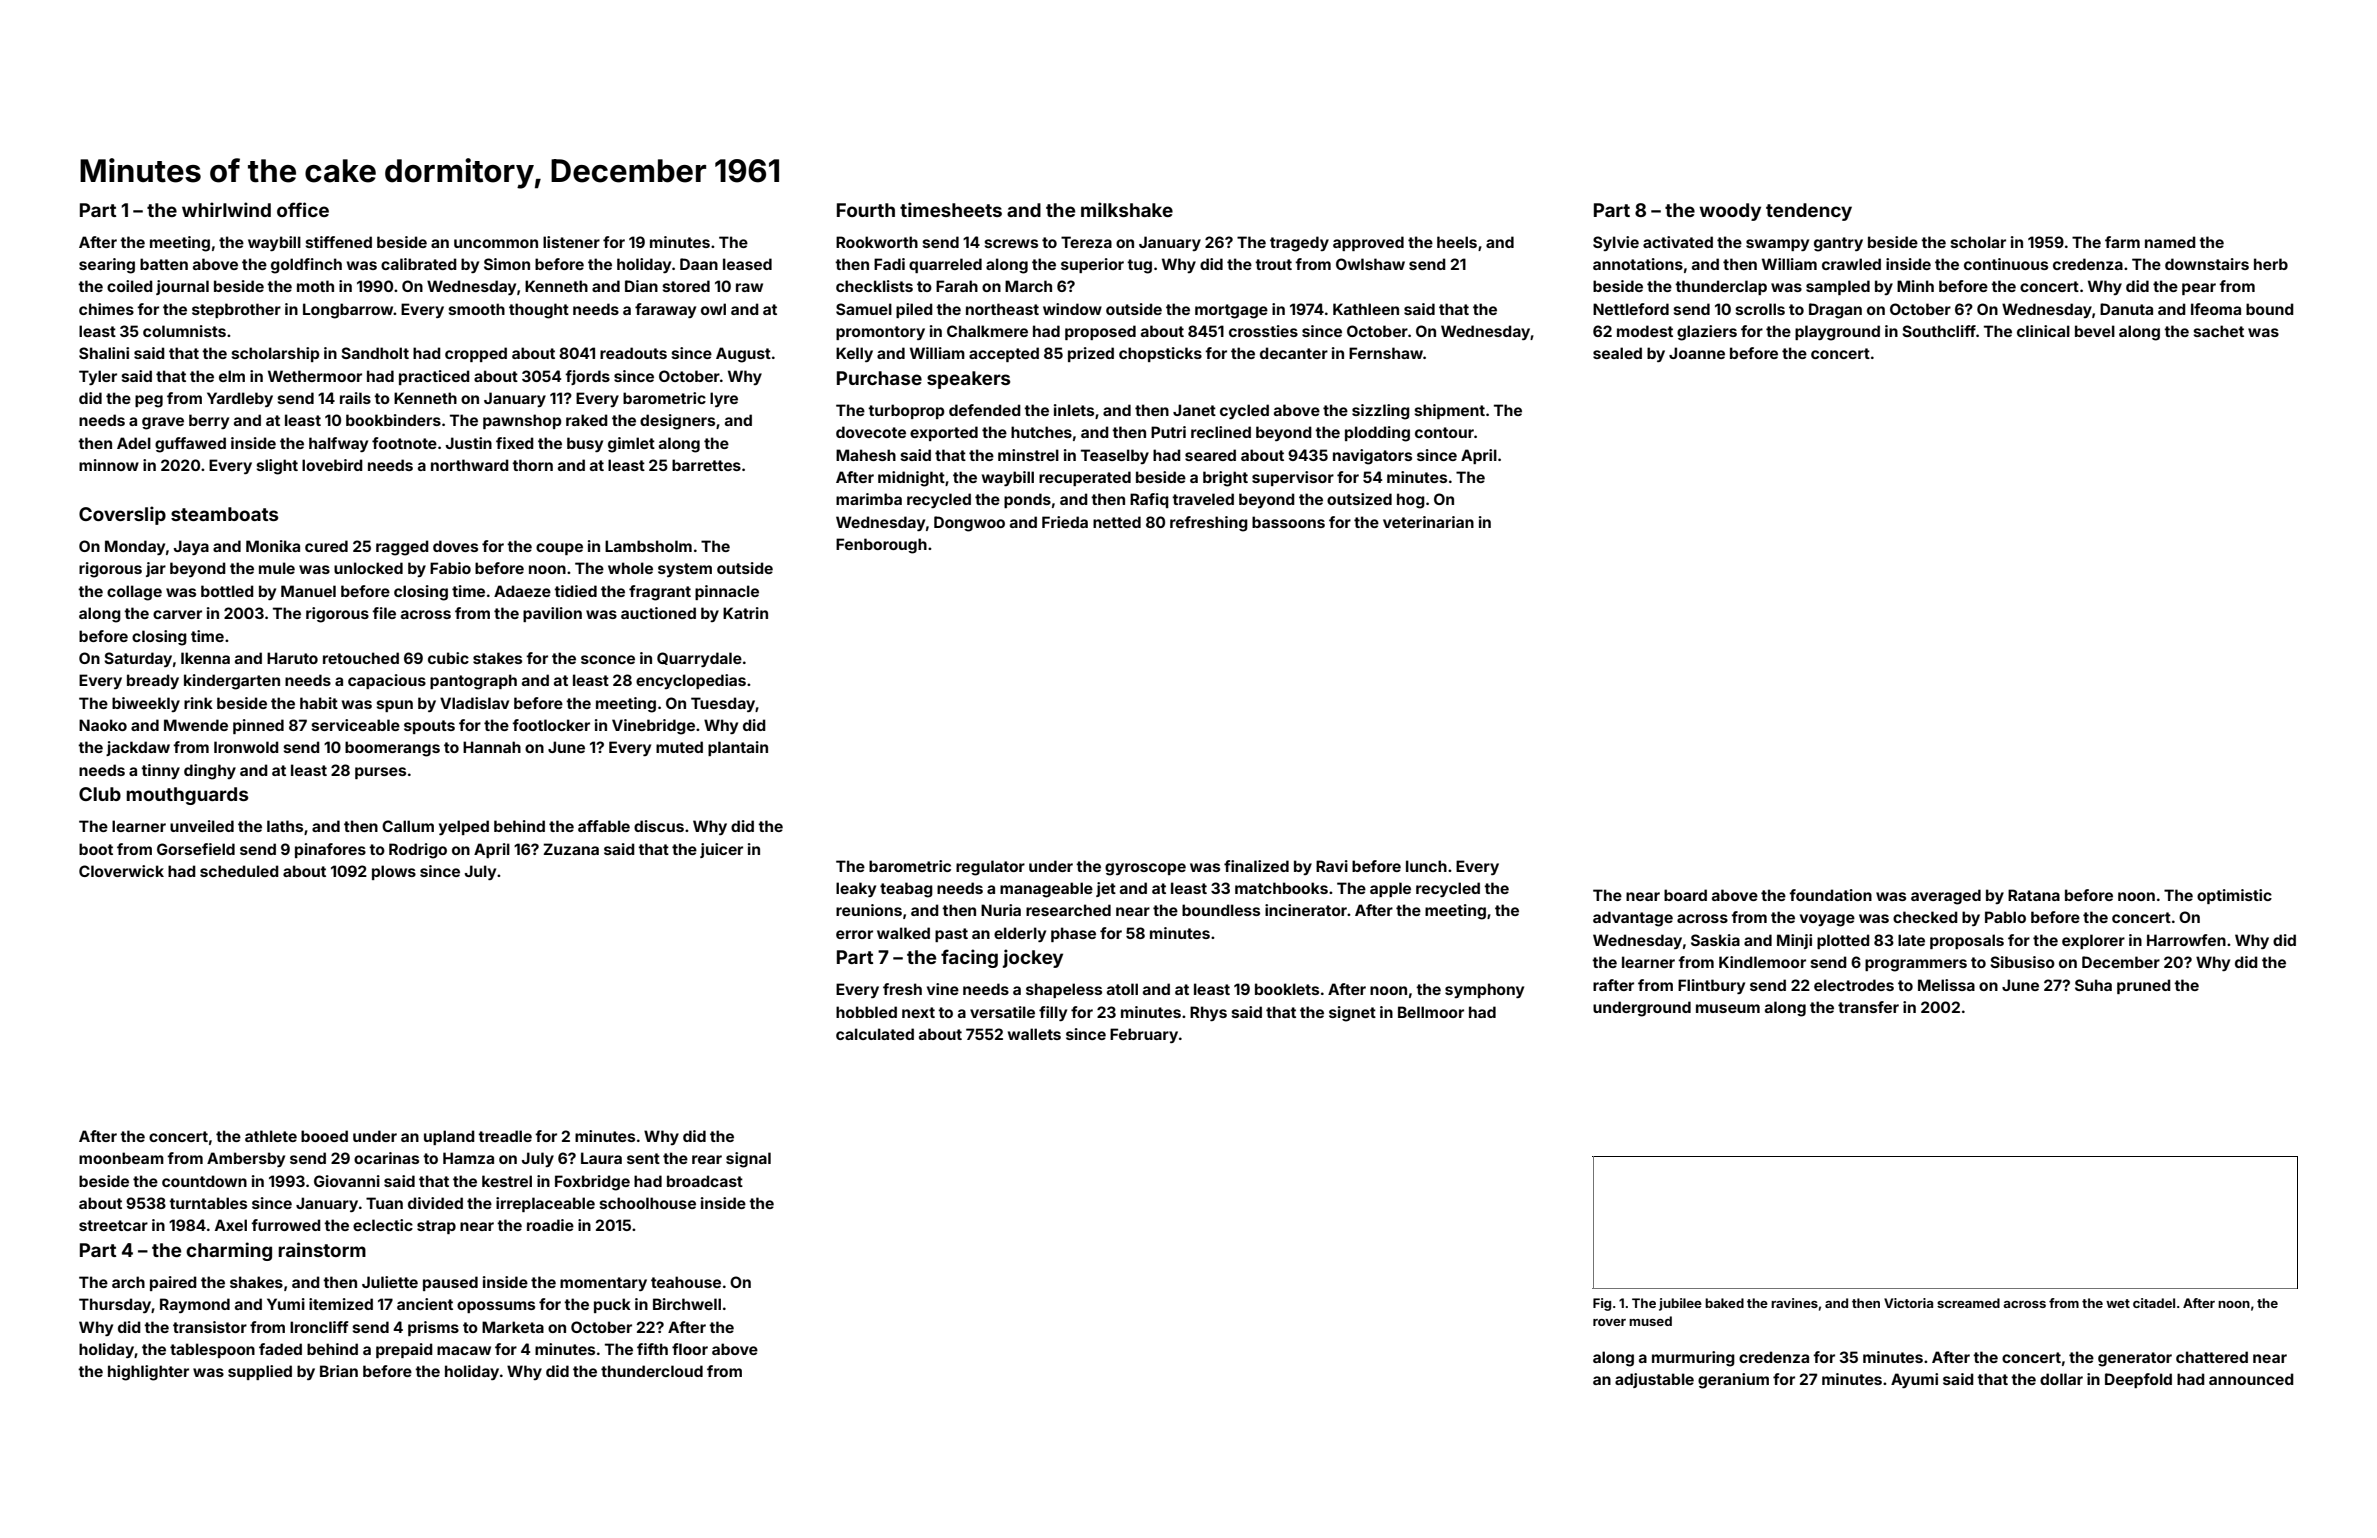  Describe the element at coordinates (1809, 212) in the image. I see `tendency` at that location.
